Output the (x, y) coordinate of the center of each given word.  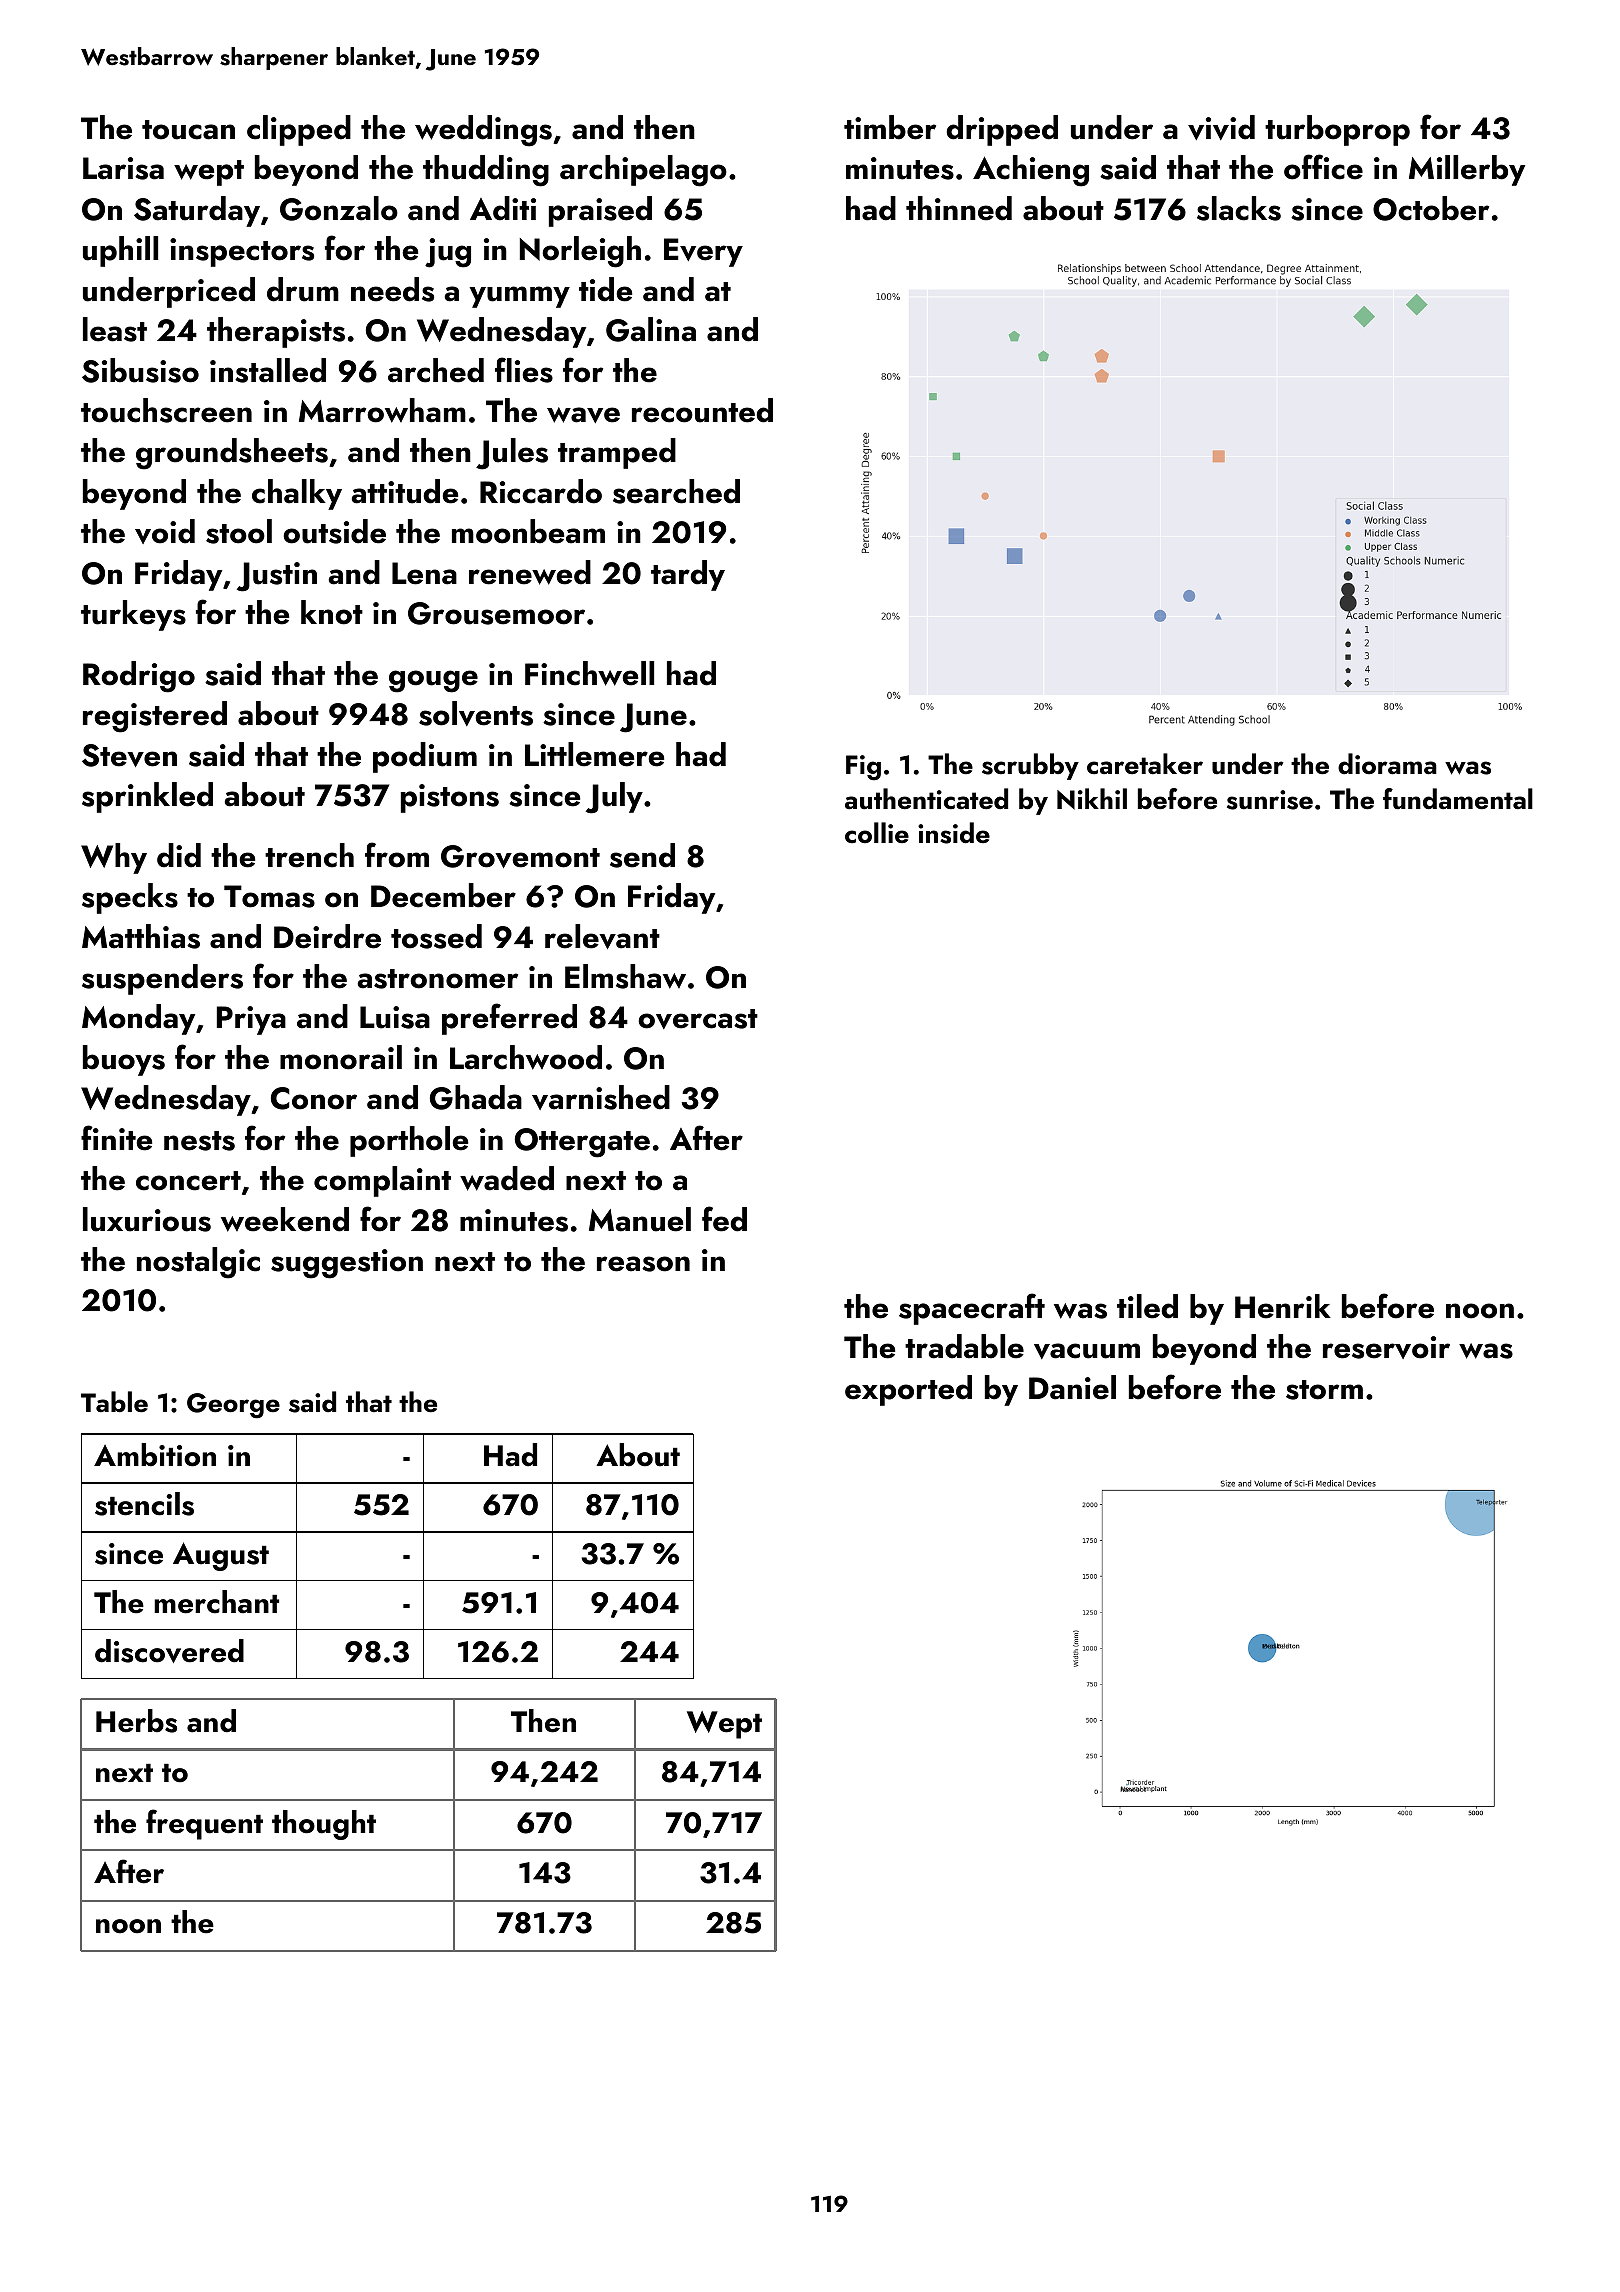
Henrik (1283, 1306)
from (397, 855)
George (233, 1406)
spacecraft (972, 1309)
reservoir (1386, 1347)
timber (890, 127)
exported (908, 1390)
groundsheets (232, 454)
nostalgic (198, 1263)
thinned (959, 208)
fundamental (1458, 799)
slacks (1239, 208)
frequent (204, 1824)
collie (877, 833)
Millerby (1467, 170)
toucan (188, 130)
